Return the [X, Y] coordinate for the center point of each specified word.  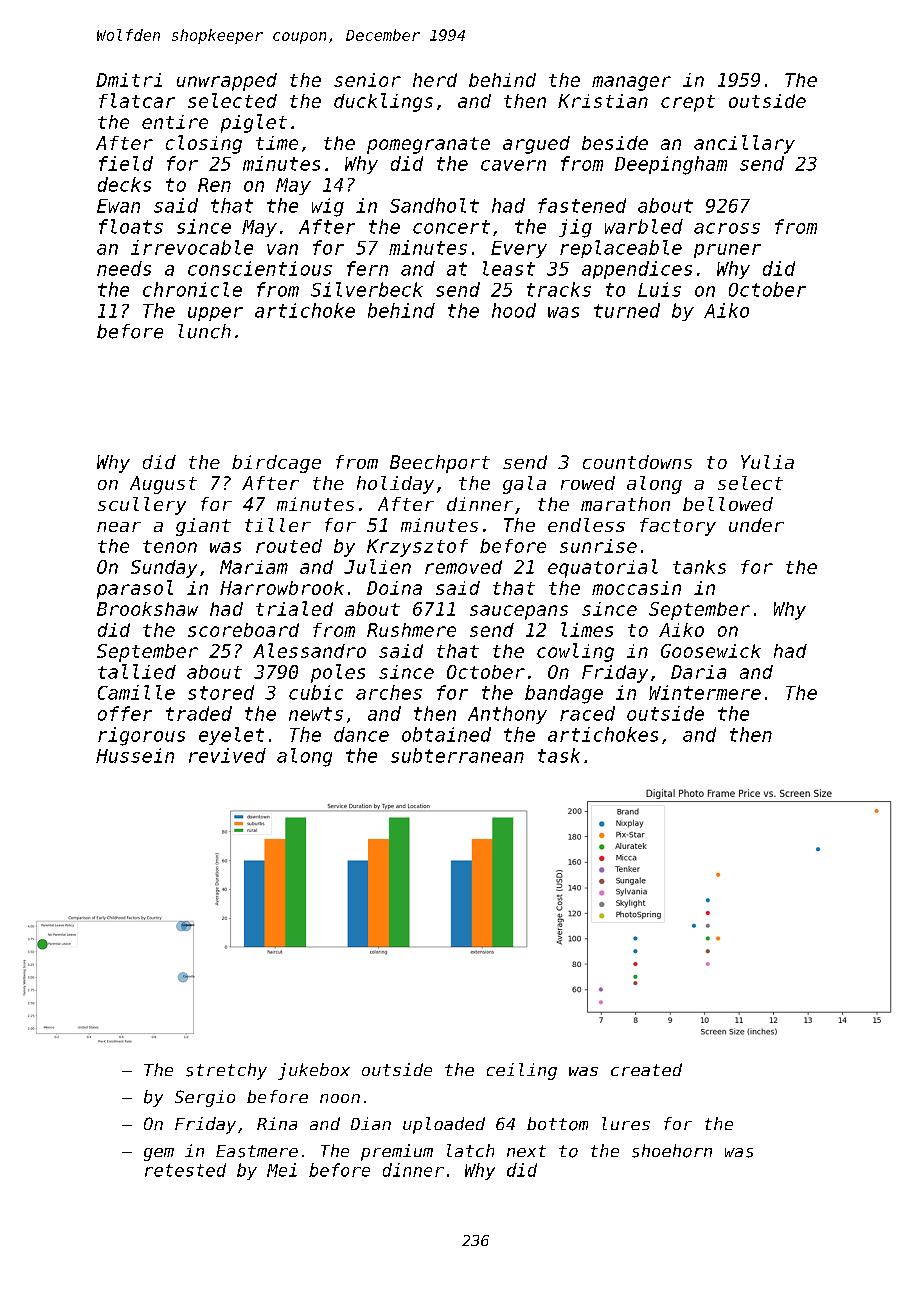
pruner [727, 251]
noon [340, 1098]
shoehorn [672, 1151]
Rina [277, 1123]
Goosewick [711, 651]
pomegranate [428, 145]
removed [463, 567]
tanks [699, 567]
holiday [395, 485]
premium [397, 1152]
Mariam [254, 567]
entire [175, 122]
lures [626, 1123]
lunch [204, 331]
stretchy [226, 1071]
